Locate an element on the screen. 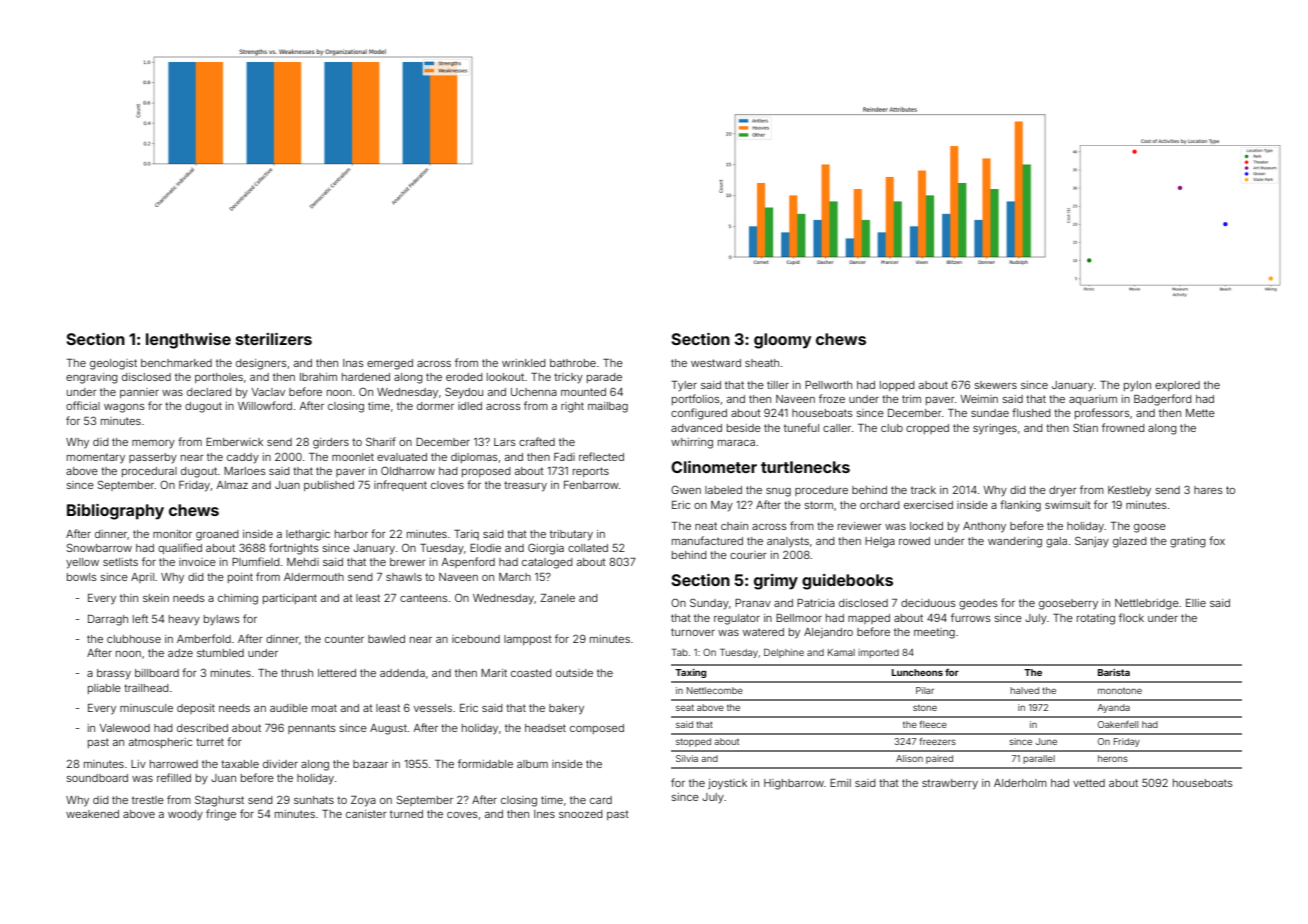 Image resolution: width=1308 pixels, height=924 pixels. Marloes is located at coordinates (245, 471).
